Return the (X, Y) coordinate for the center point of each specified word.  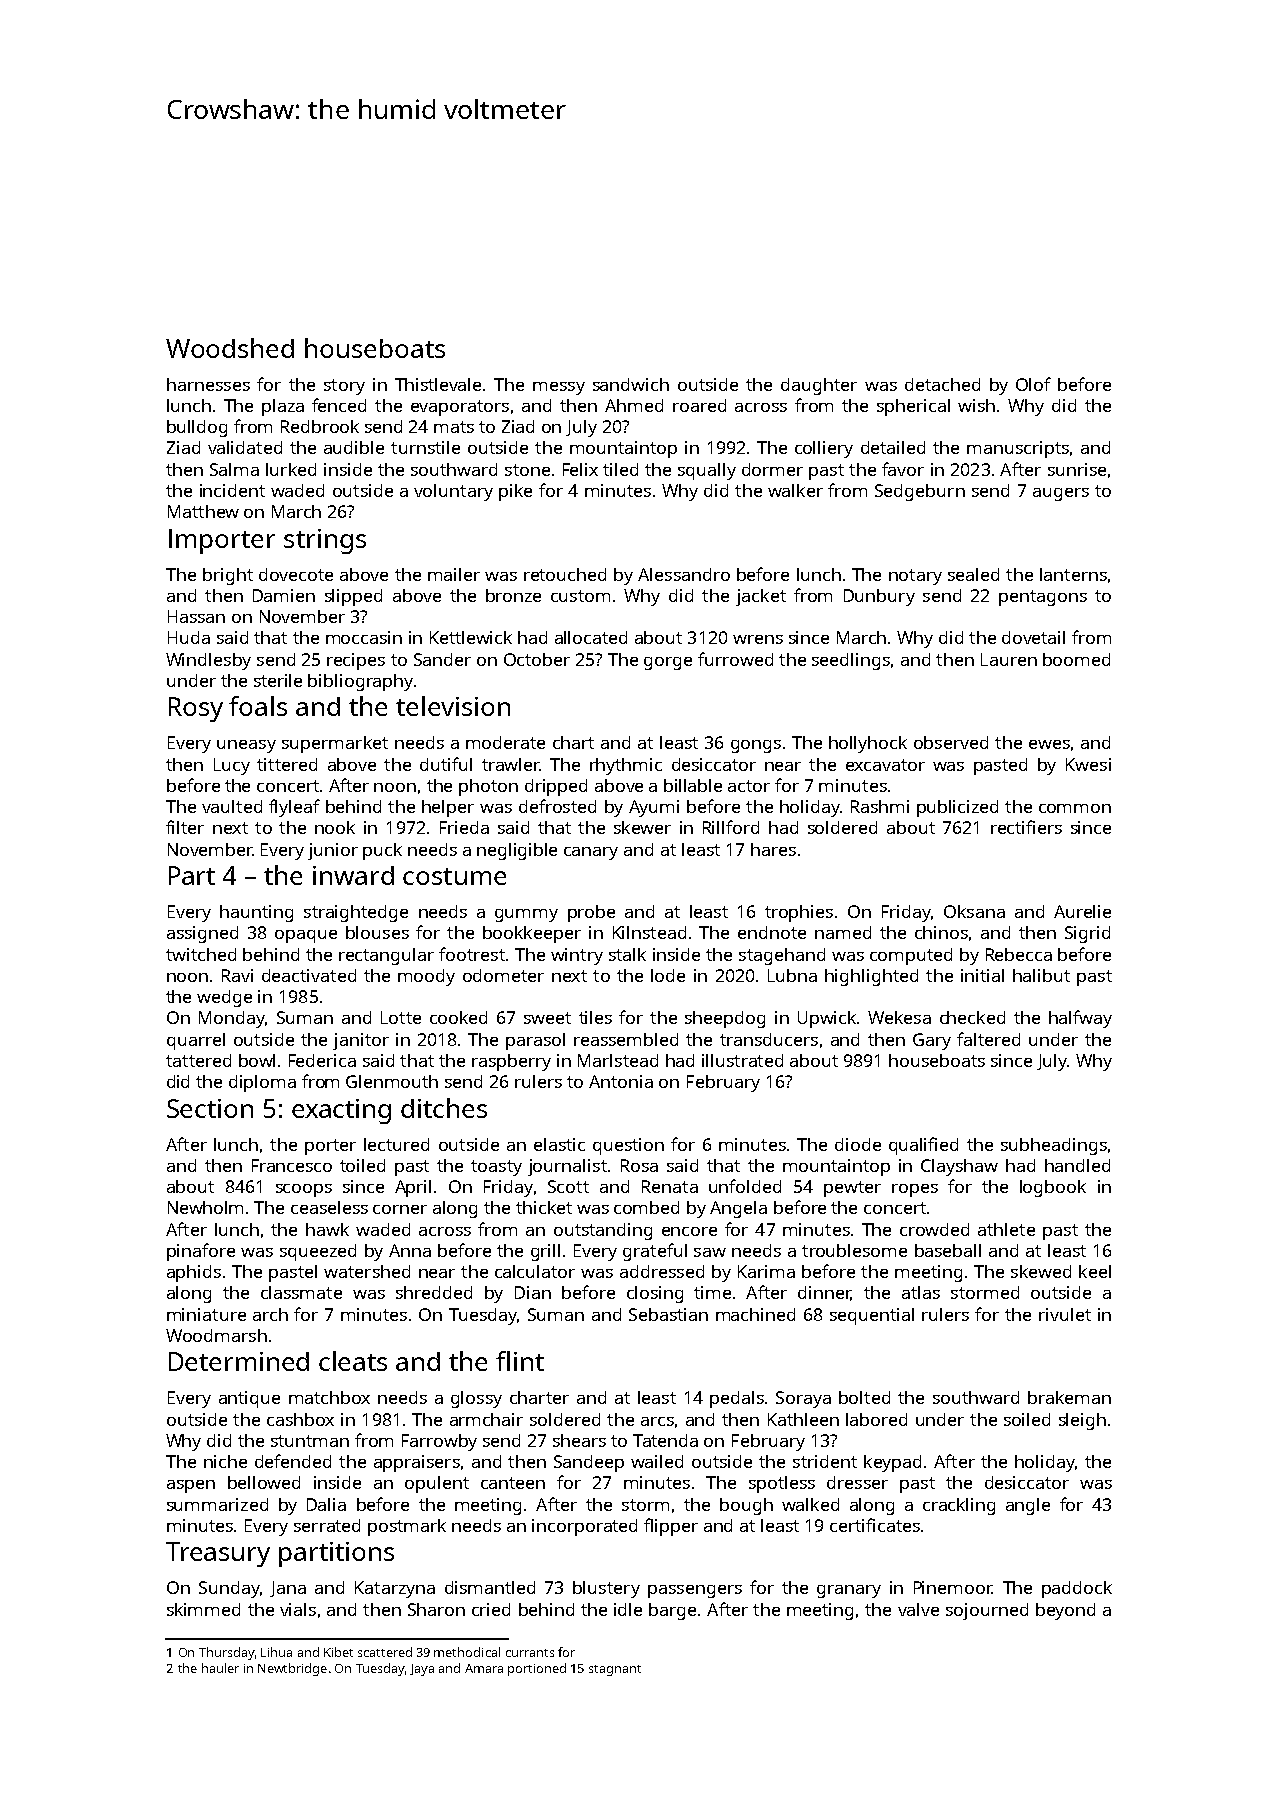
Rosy (196, 709)
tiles (595, 1017)
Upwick (827, 1019)
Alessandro (684, 574)
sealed (973, 574)
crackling (959, 1506)
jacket (761, 597)
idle (628, 1609)
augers (1061, 494)
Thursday (227, 1653)
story (344, 387)
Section (210, 1108)
